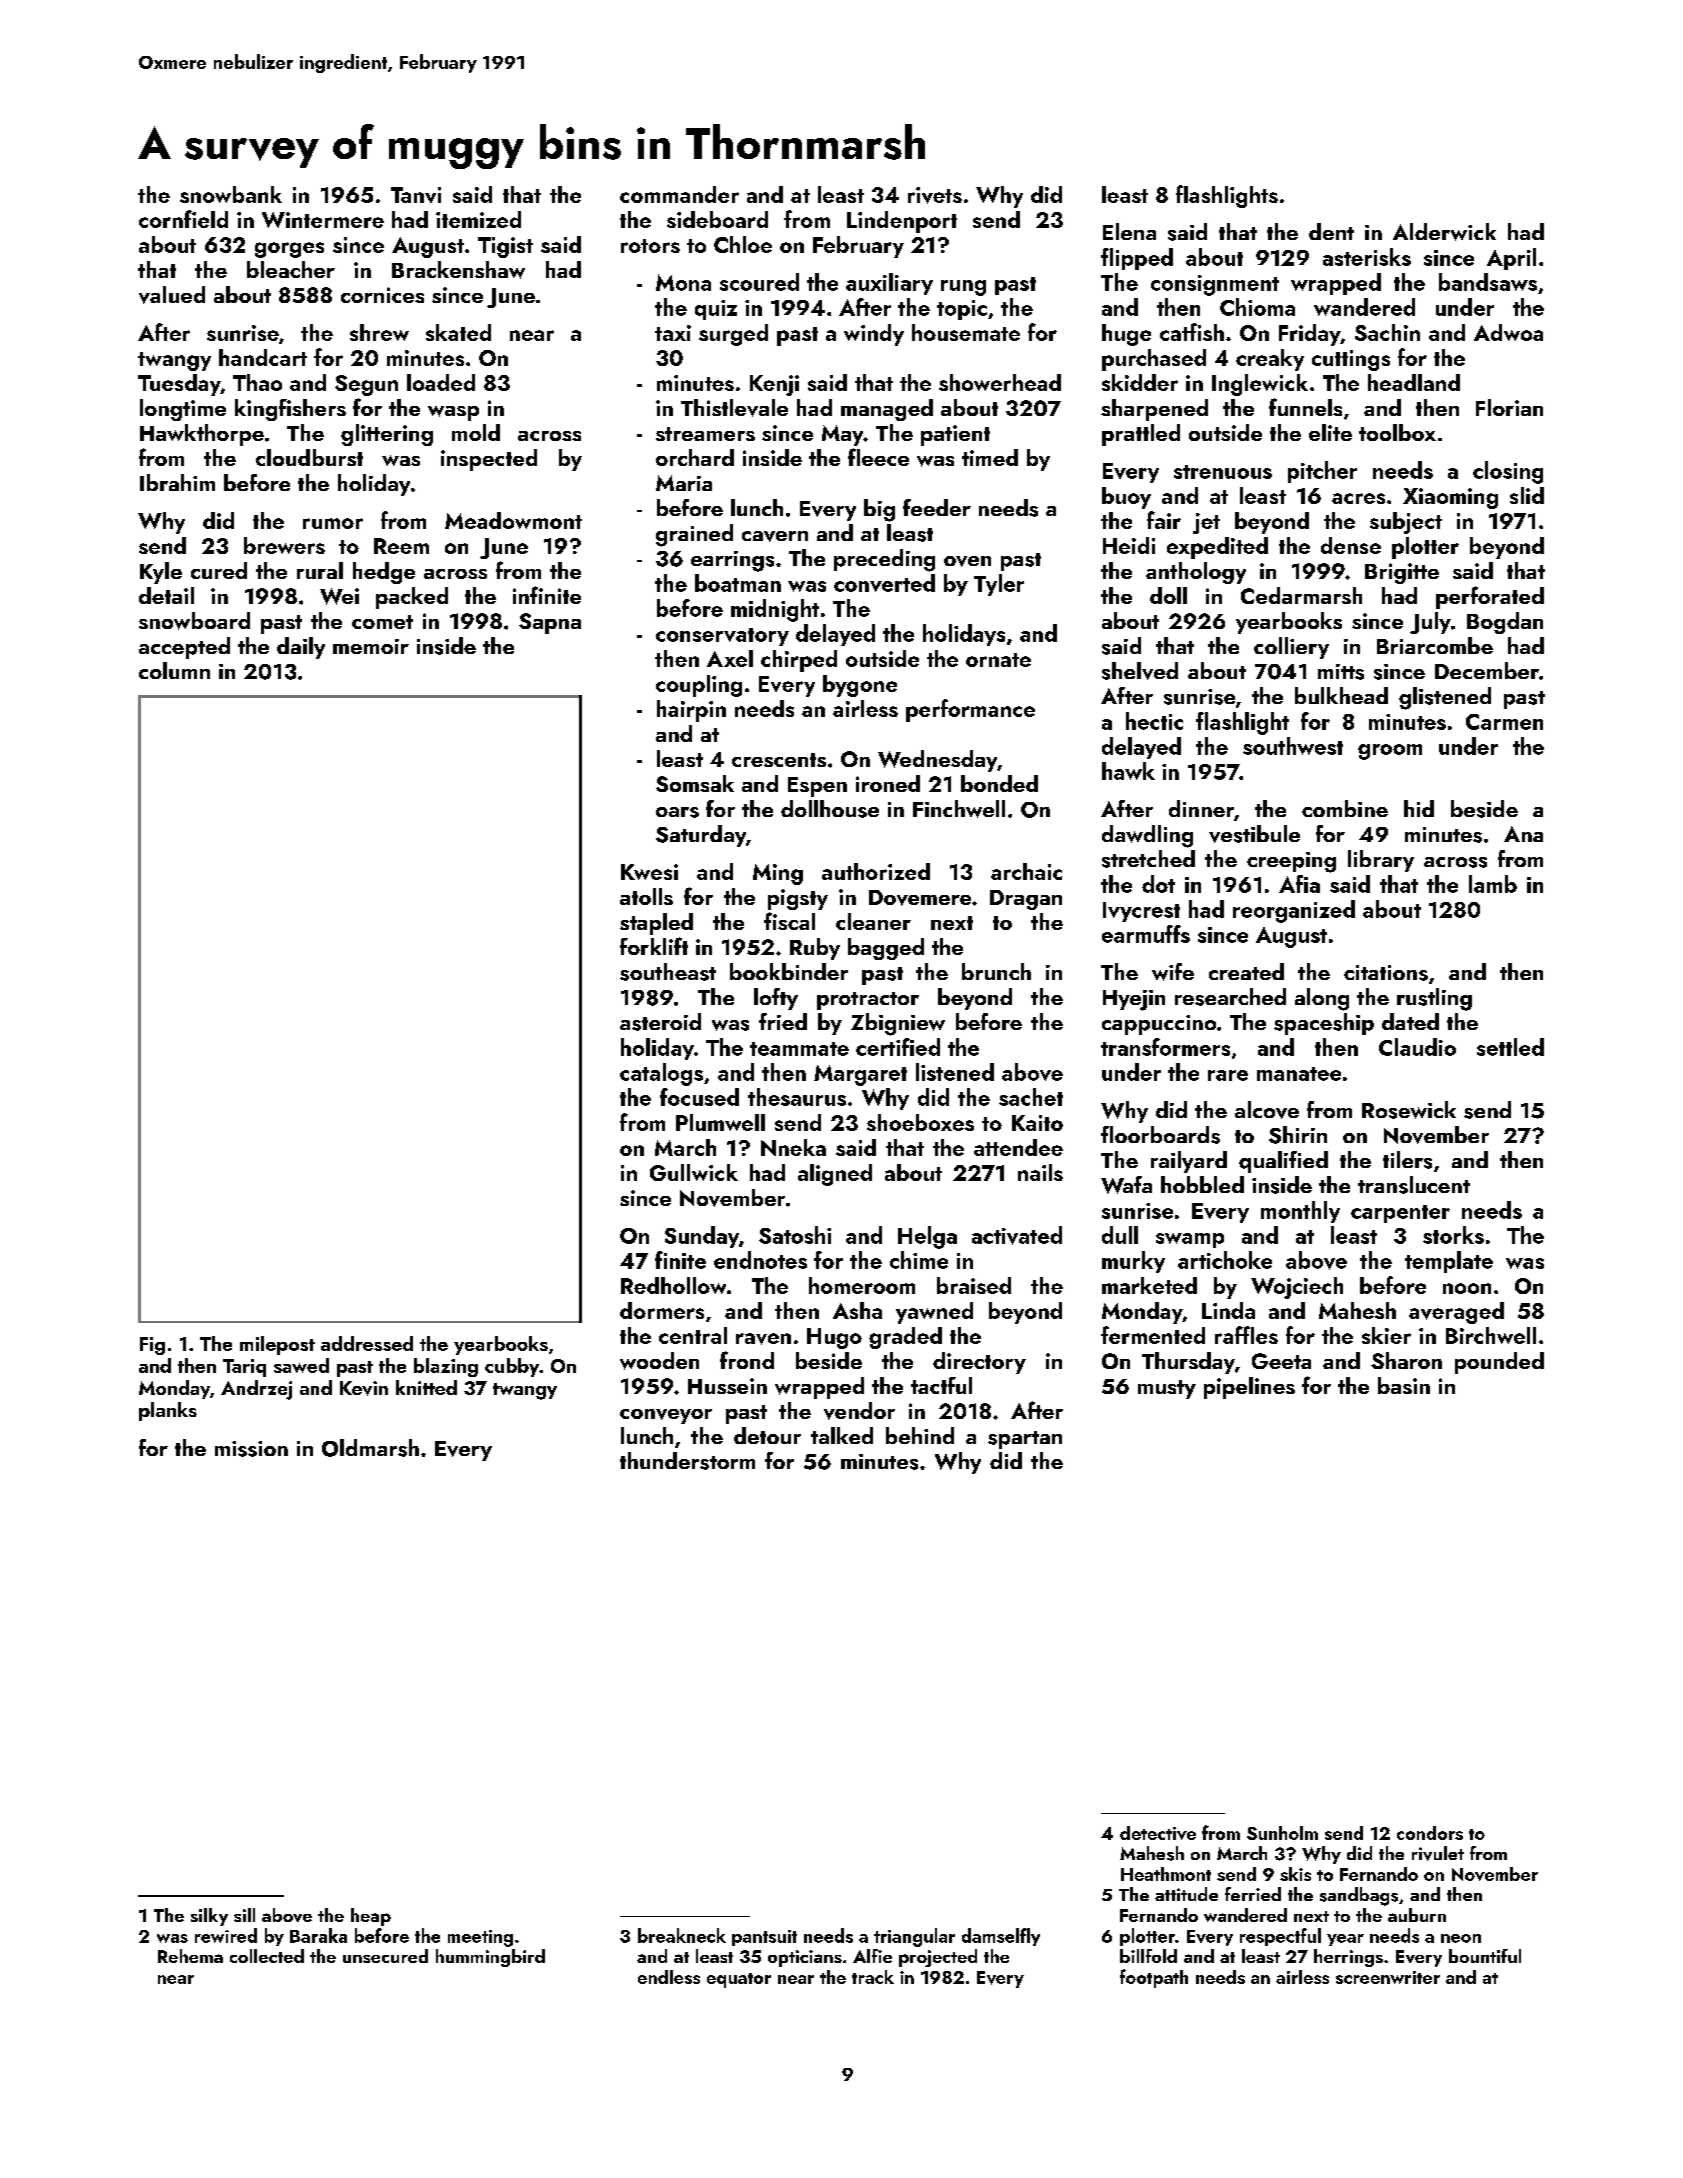 Image resolution: width=1683 pixels, height=2178 pixels. I want to click on oars, so click(677, 812).
